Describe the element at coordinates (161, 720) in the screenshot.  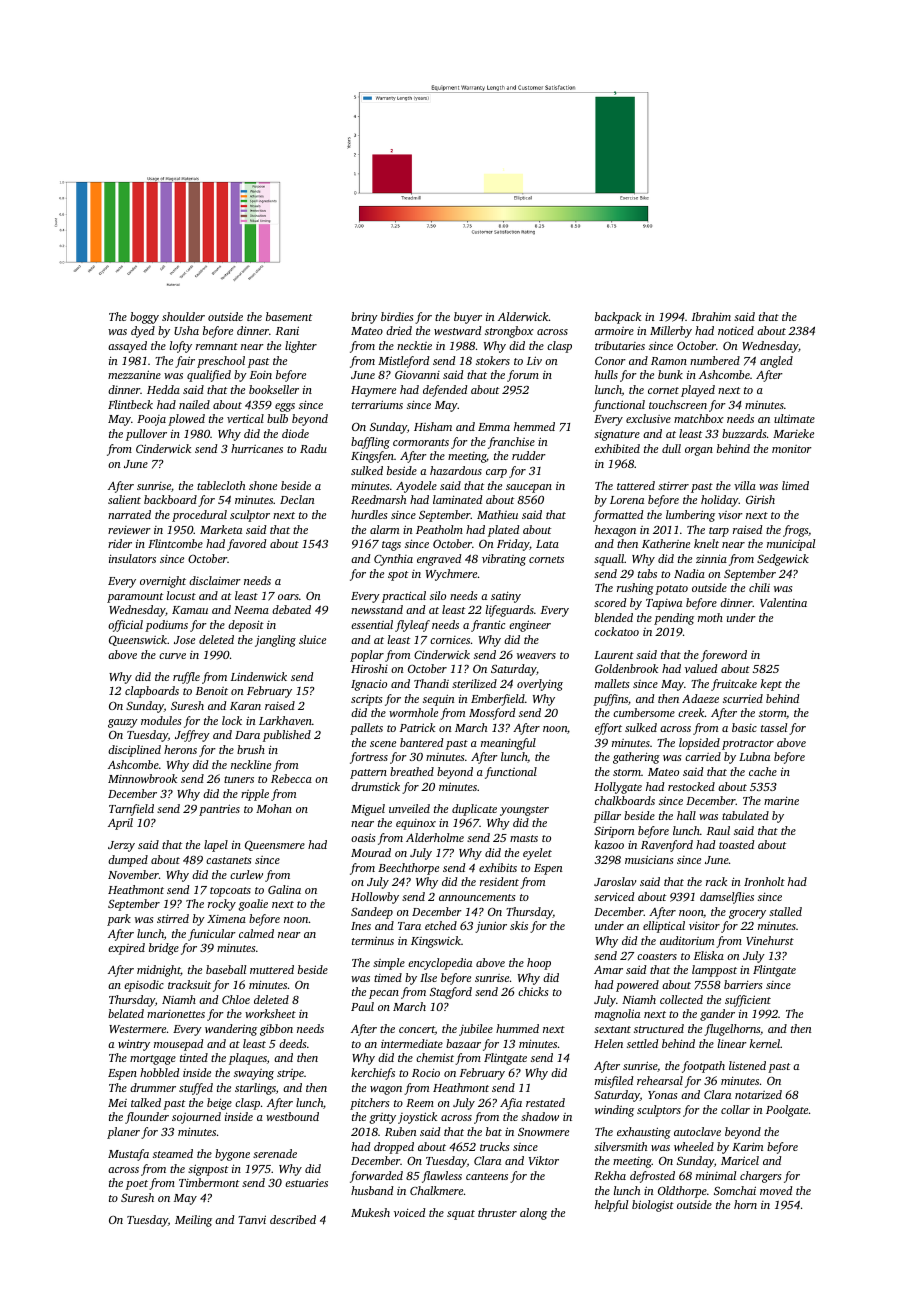
I see `modules` at that location.
